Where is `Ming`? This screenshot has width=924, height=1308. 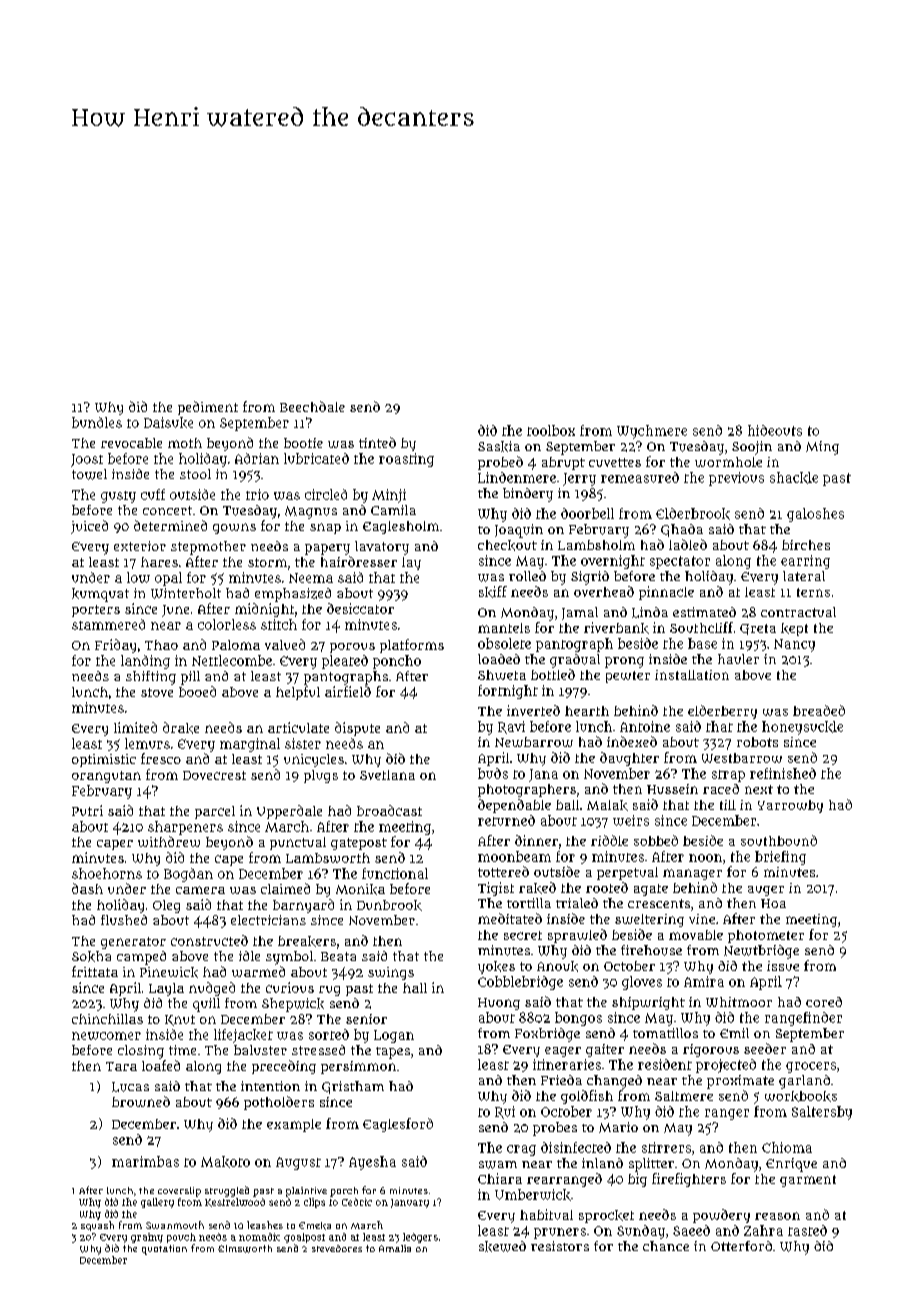 Ming is located at coordinates (822, 448).
